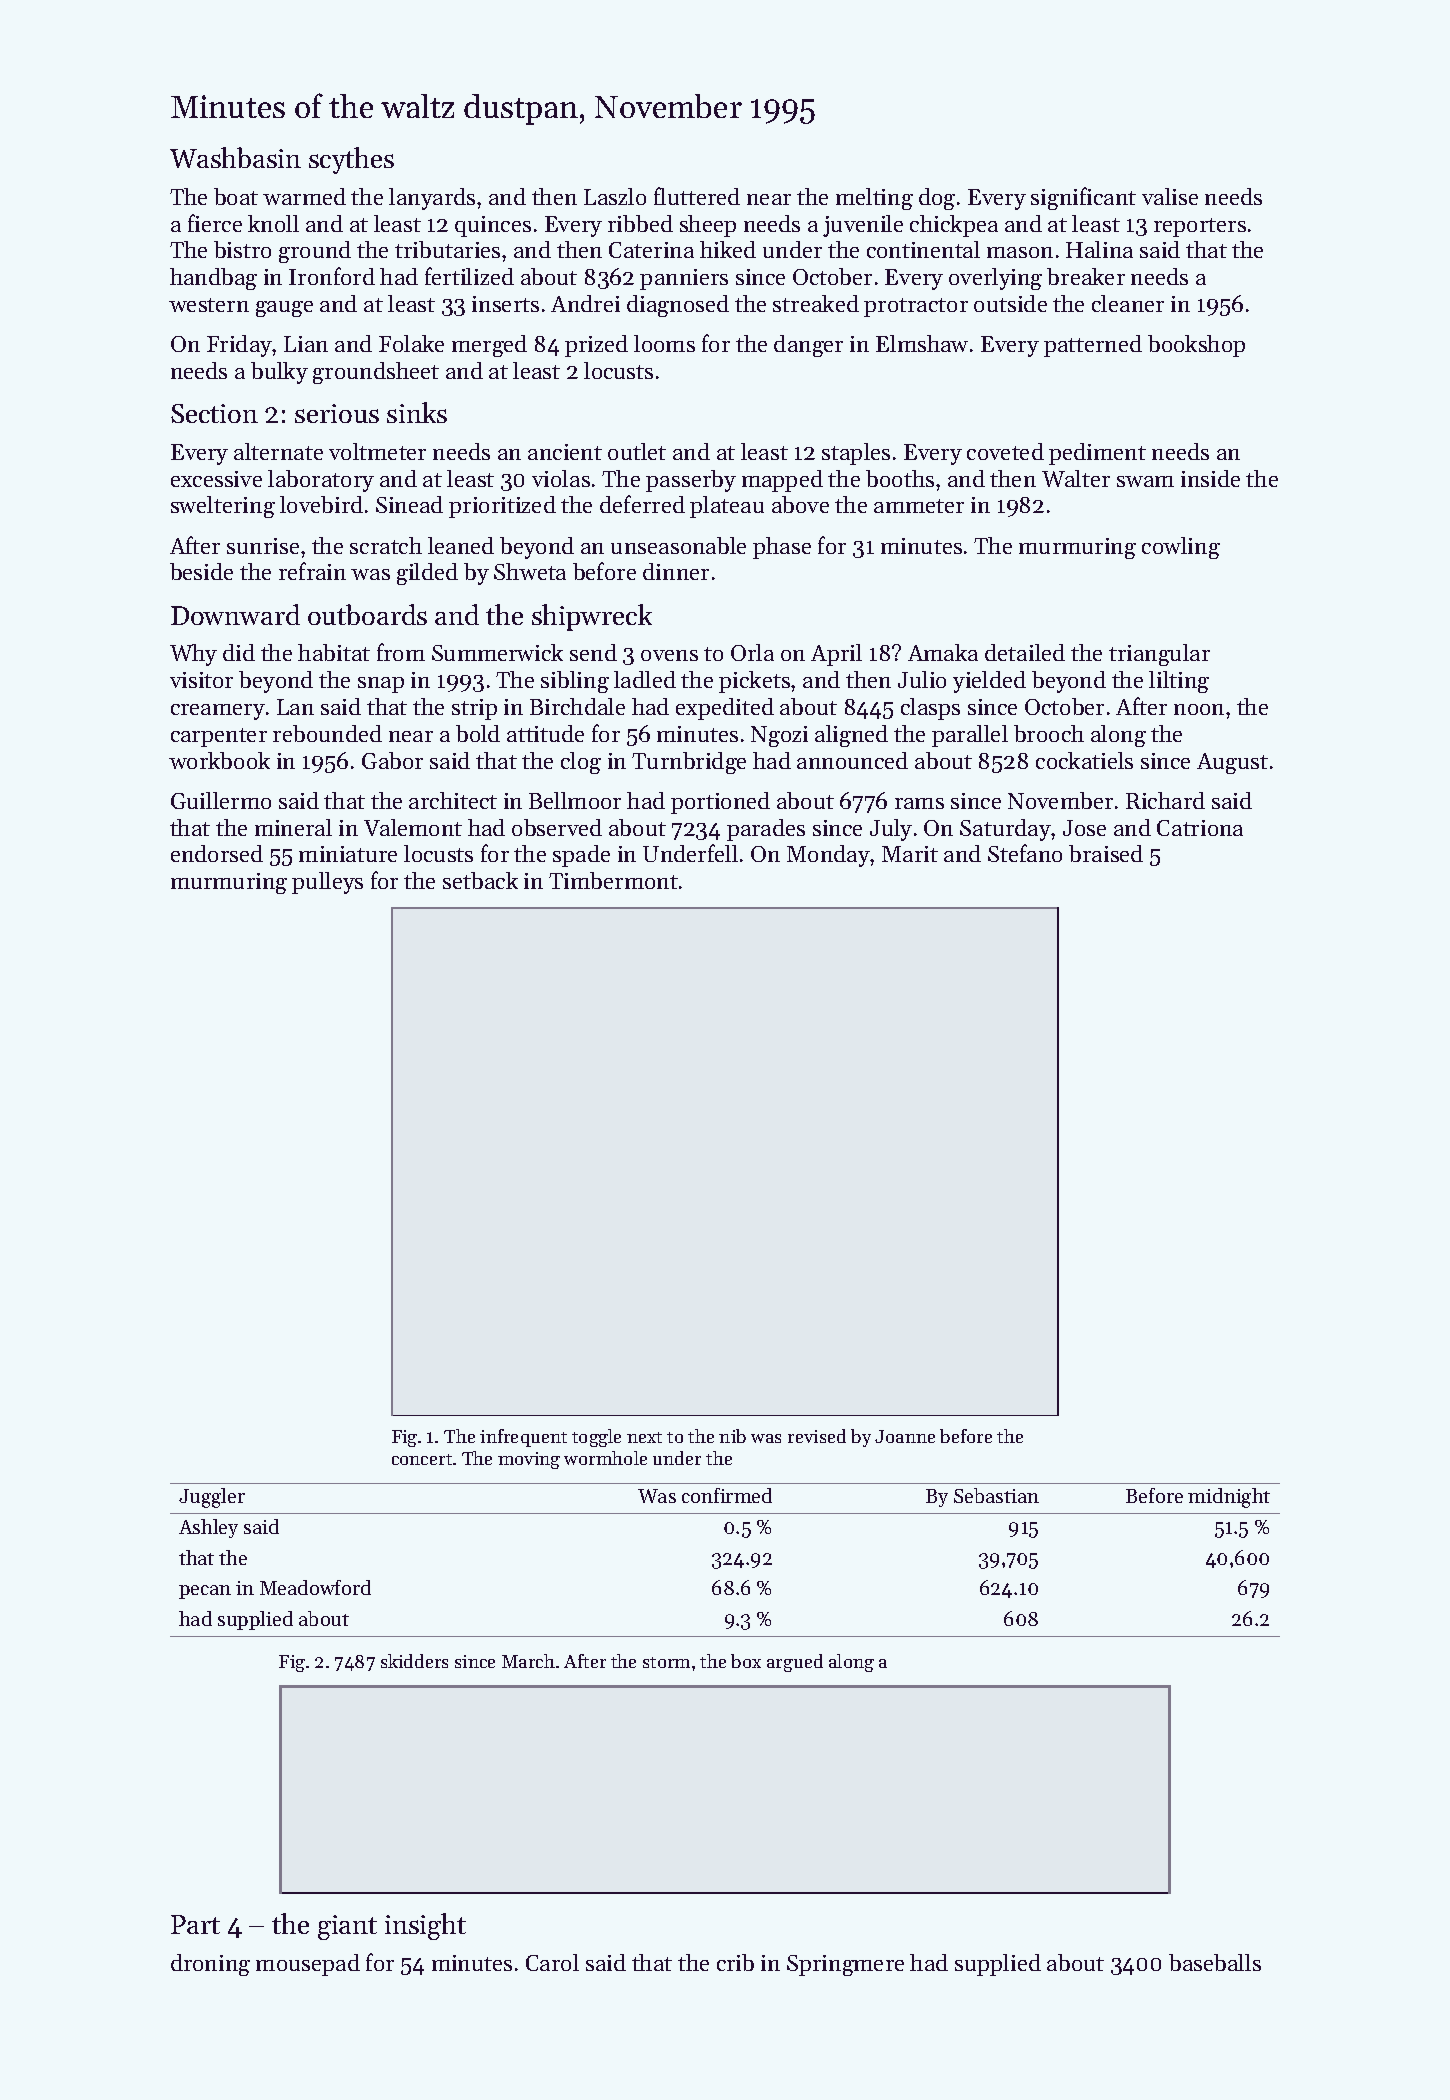  I want to click on Part, so click(195, 1924).
